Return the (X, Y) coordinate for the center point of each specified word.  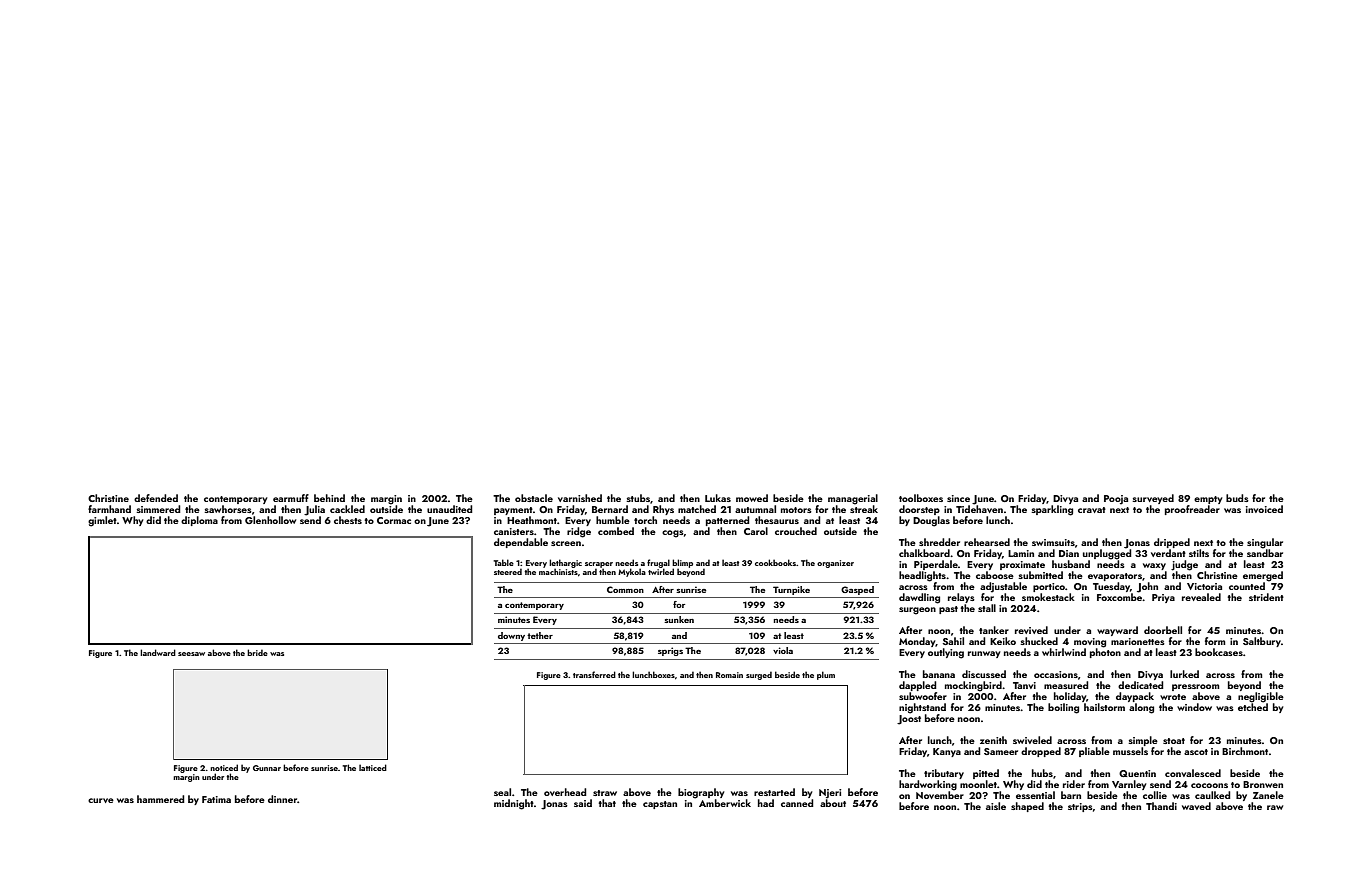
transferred (594, 674)
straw (605, 793)
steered (508, 571)
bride (257, 652)
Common (625, 589)
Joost (909, 720)
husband (1071, 564)
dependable (521, 543)
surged (759, 675)
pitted (986, 774)
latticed (373, 767)
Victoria (1204, 586)
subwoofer (923, 696)
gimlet (102, 521)
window (1194, 707)
